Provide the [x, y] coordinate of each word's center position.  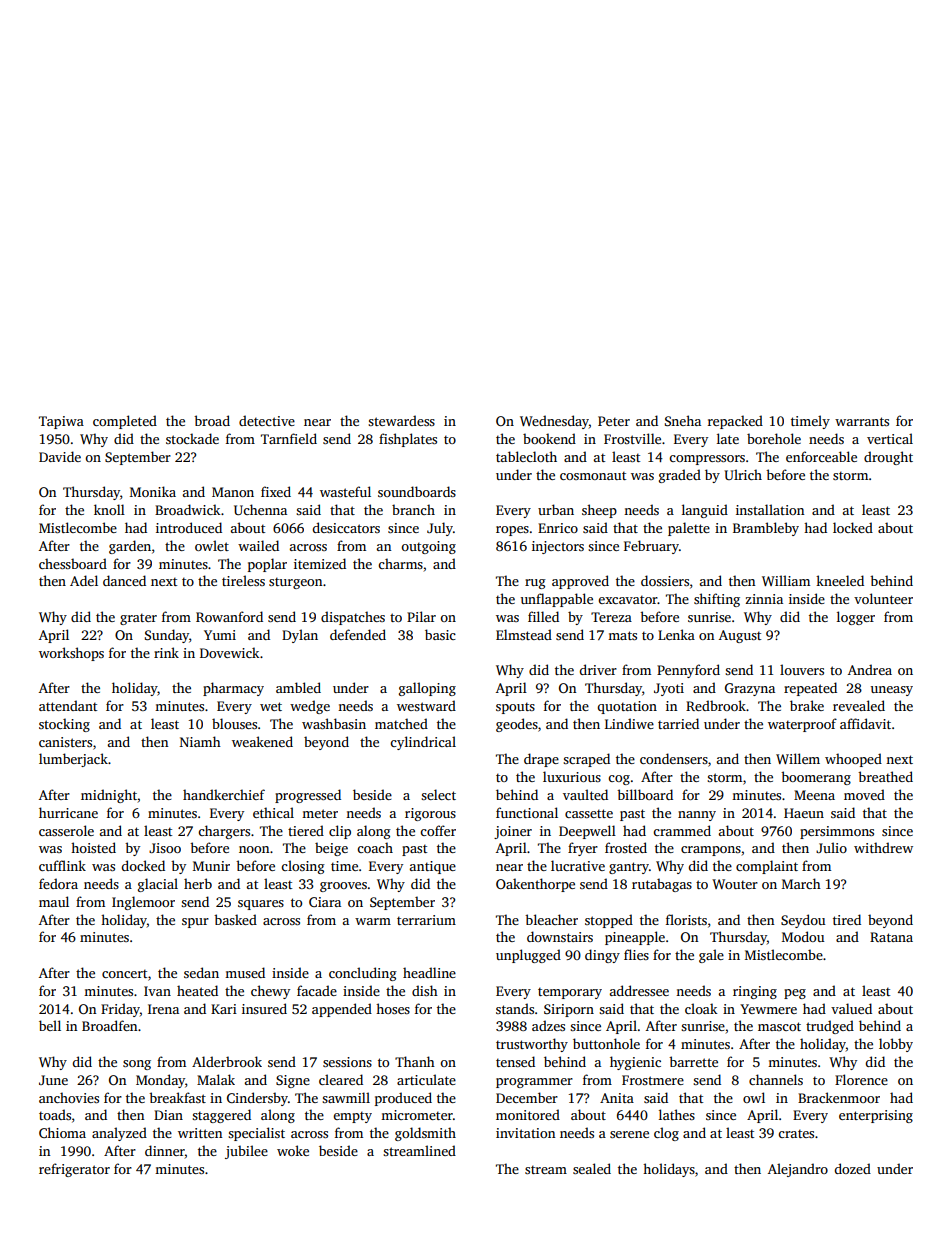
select [438, 794]
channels [776, 1079]
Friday [120, 1010]
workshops [71, 654]
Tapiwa [61, 422]
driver [598, 669]
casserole [66, 830]
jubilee [246, 1152]
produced [403, 1099]
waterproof [802, 725]
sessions [347, 1062]
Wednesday [554, 422]
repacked [735, 422]
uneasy [892, 691]
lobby [896, 1045]
